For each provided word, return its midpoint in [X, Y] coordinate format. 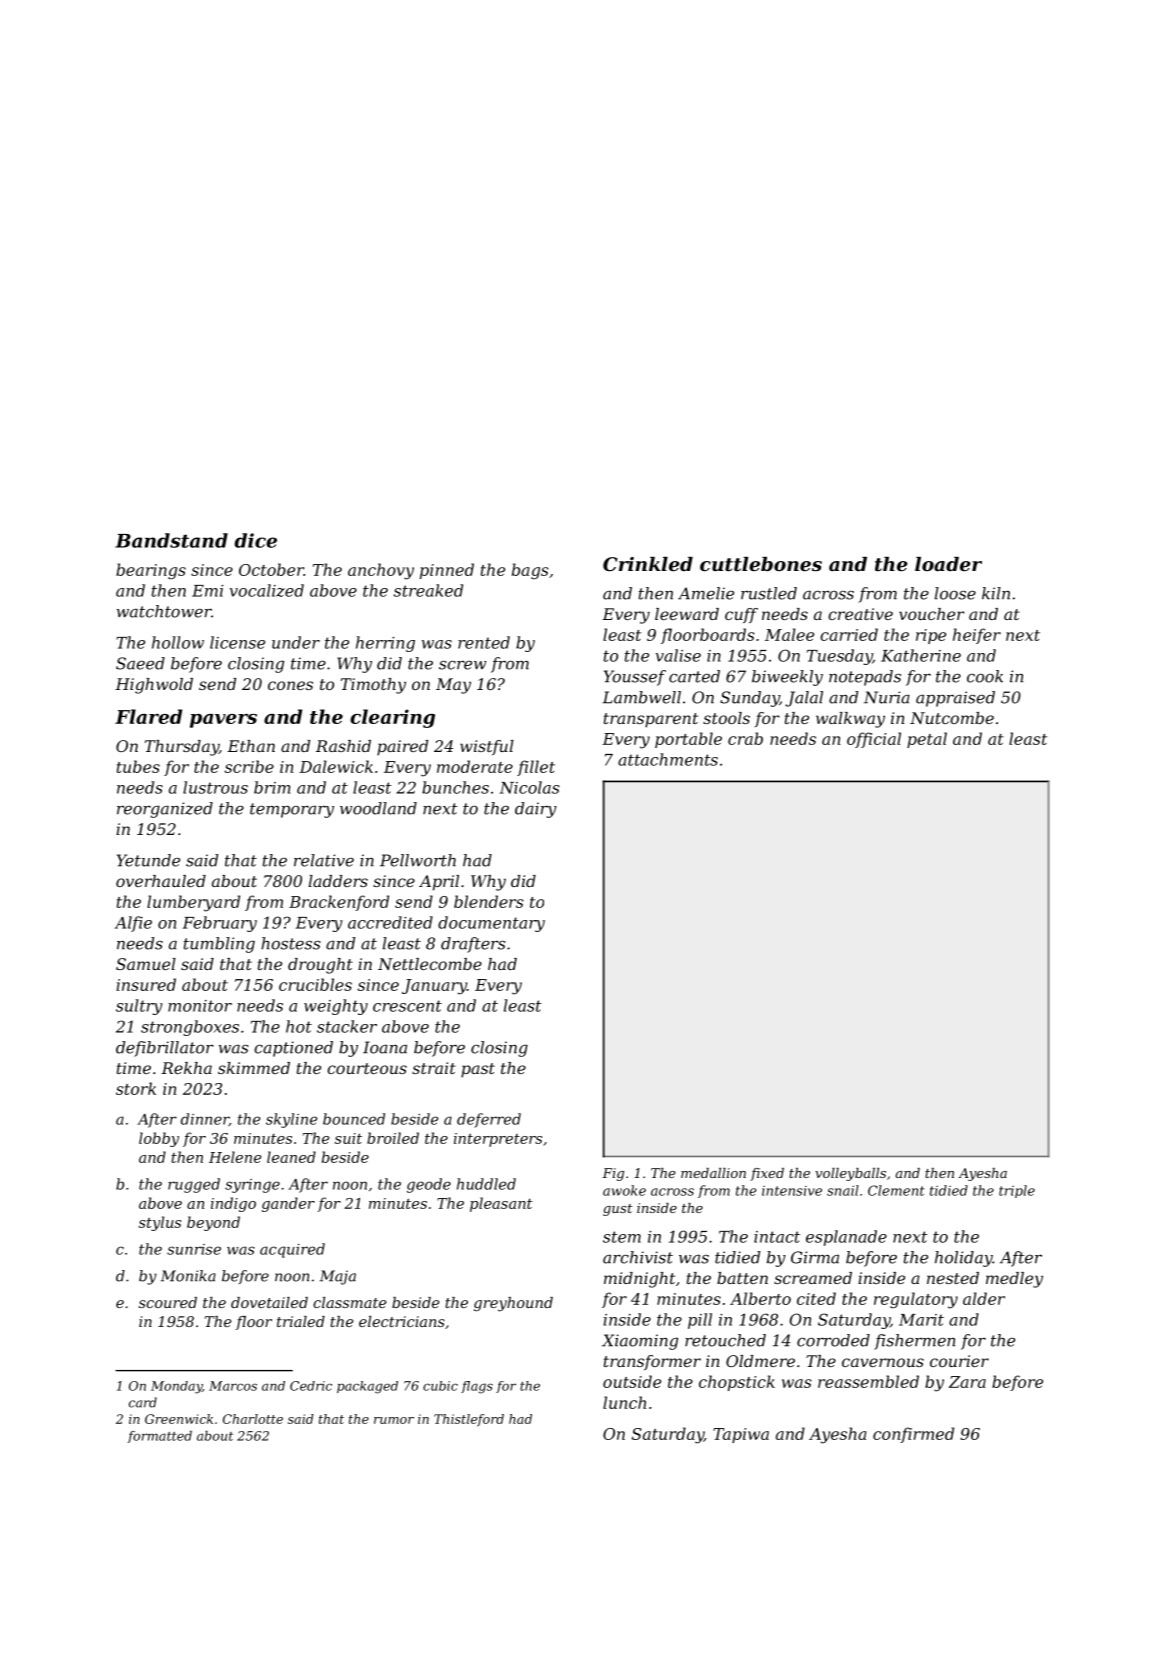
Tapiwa [741, 1435]
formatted [160, 1437]
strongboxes [190, 1028]
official [874, 740]
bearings [151, 571]
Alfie [133, 924]
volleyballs [850, 1174]
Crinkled [648, 564]
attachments [668, 759]
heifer [977, 636]
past [478, 1070]
